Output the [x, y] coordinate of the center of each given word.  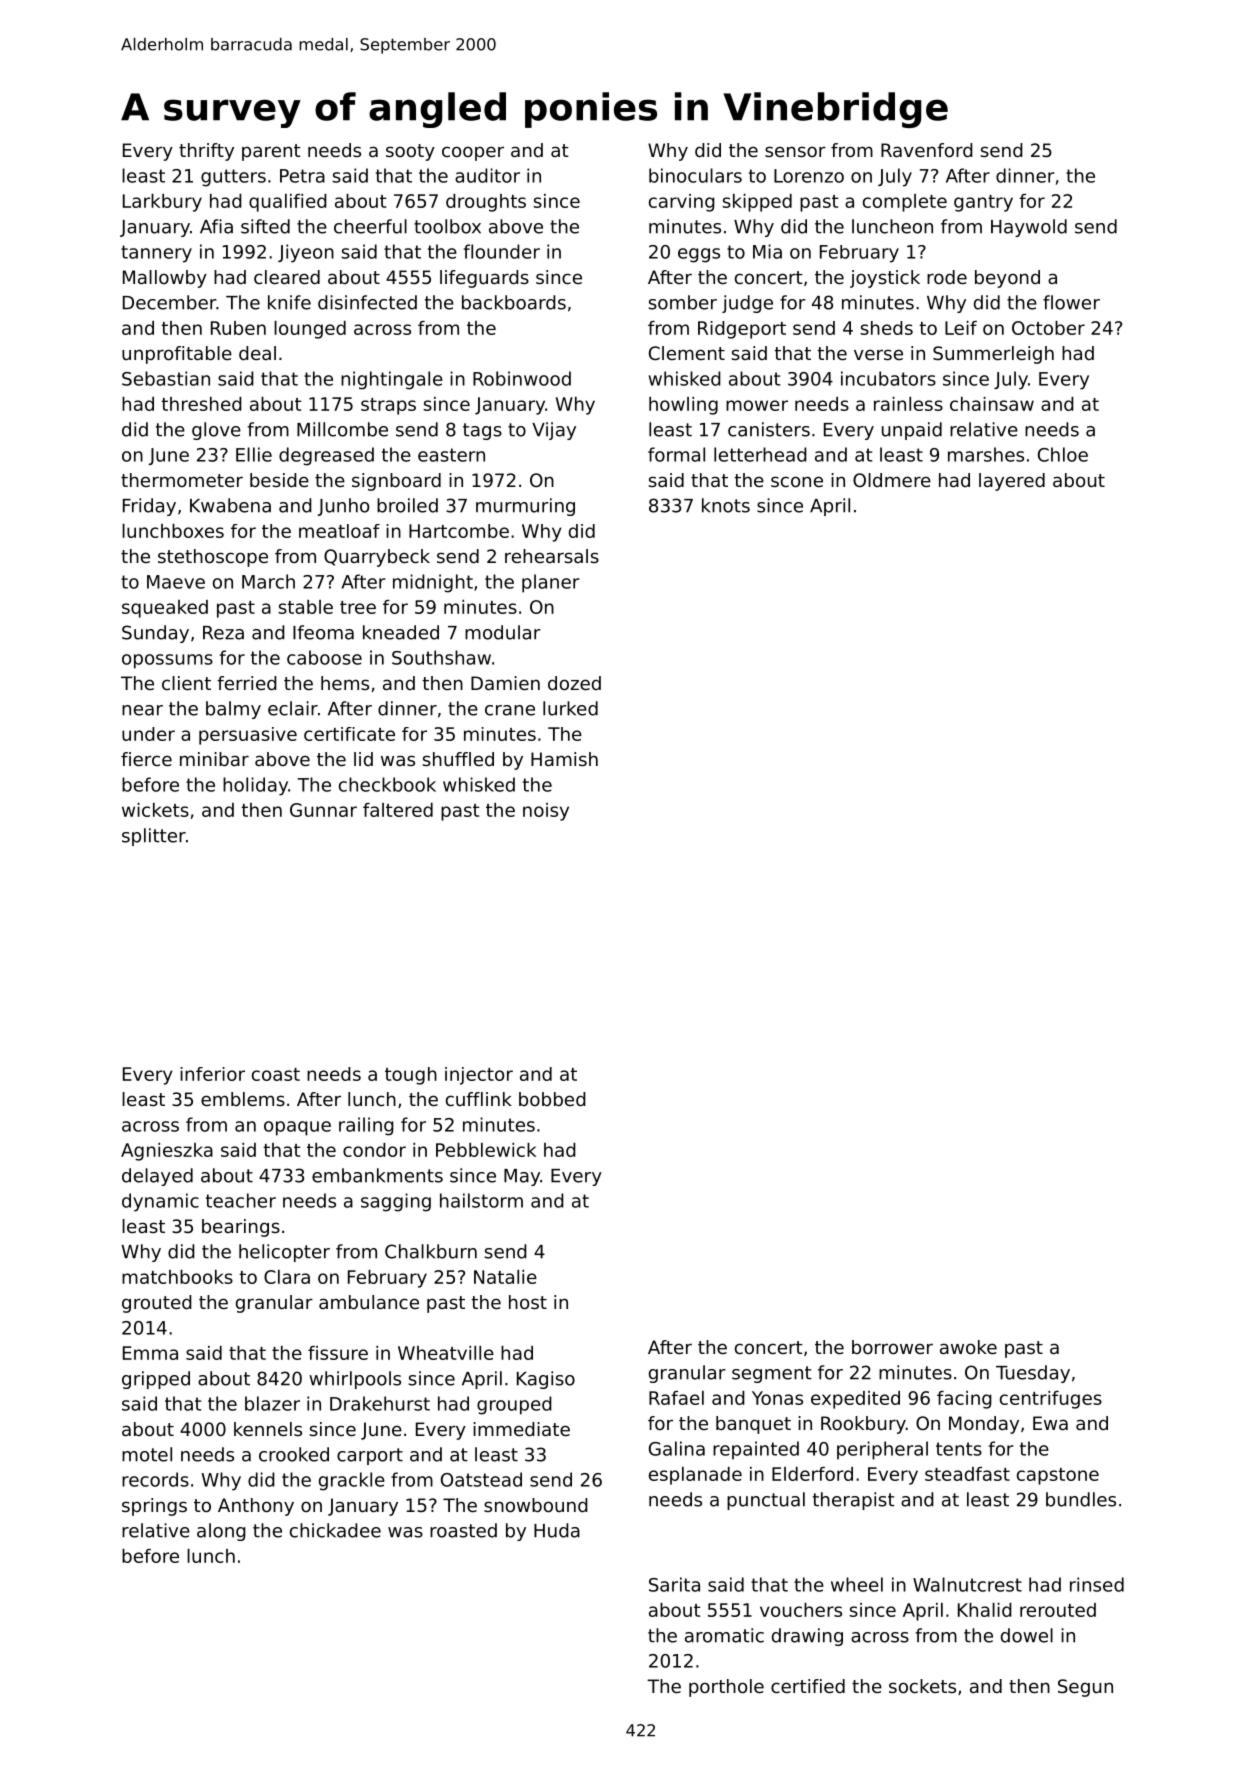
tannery [156, 254]
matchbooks [177, 1277]
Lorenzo [809, 176]
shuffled [458, 759]
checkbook [387, 784]
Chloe [1063, 454]
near [142, 710]
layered [1012, 482]
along [221, 1532]
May [522, 1177]
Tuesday [1033, 1374]
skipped [757, 203]
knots [726, 505]
